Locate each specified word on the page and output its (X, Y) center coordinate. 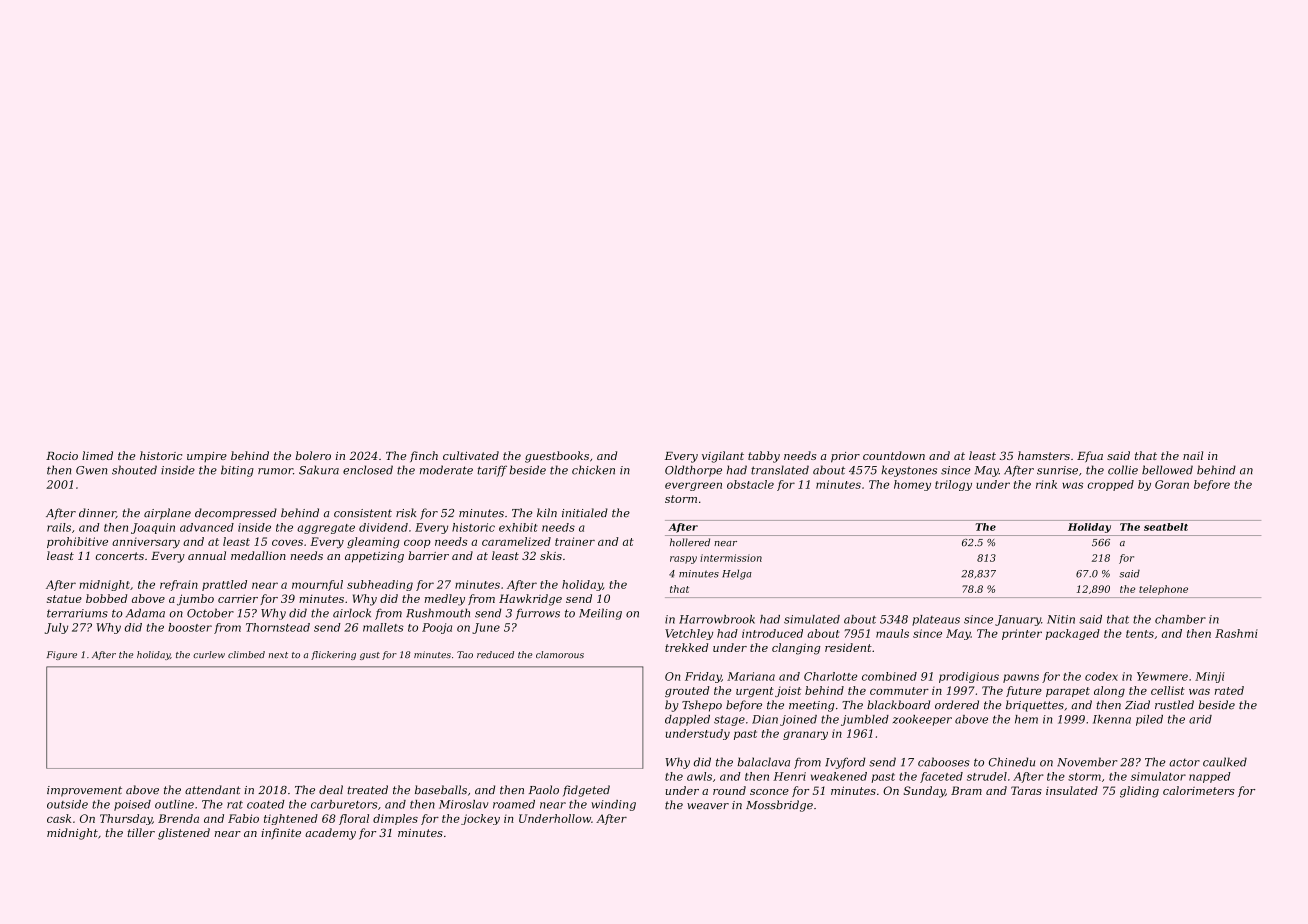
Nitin (1061, 619)
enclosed (368, 470)
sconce (769, 792)
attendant (213, 790)
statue (64, 599)
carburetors (344, 804)
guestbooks (557, 457)
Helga (737, 574)
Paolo (544, 790)
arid (1200, 719)
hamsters (1044, 455)
